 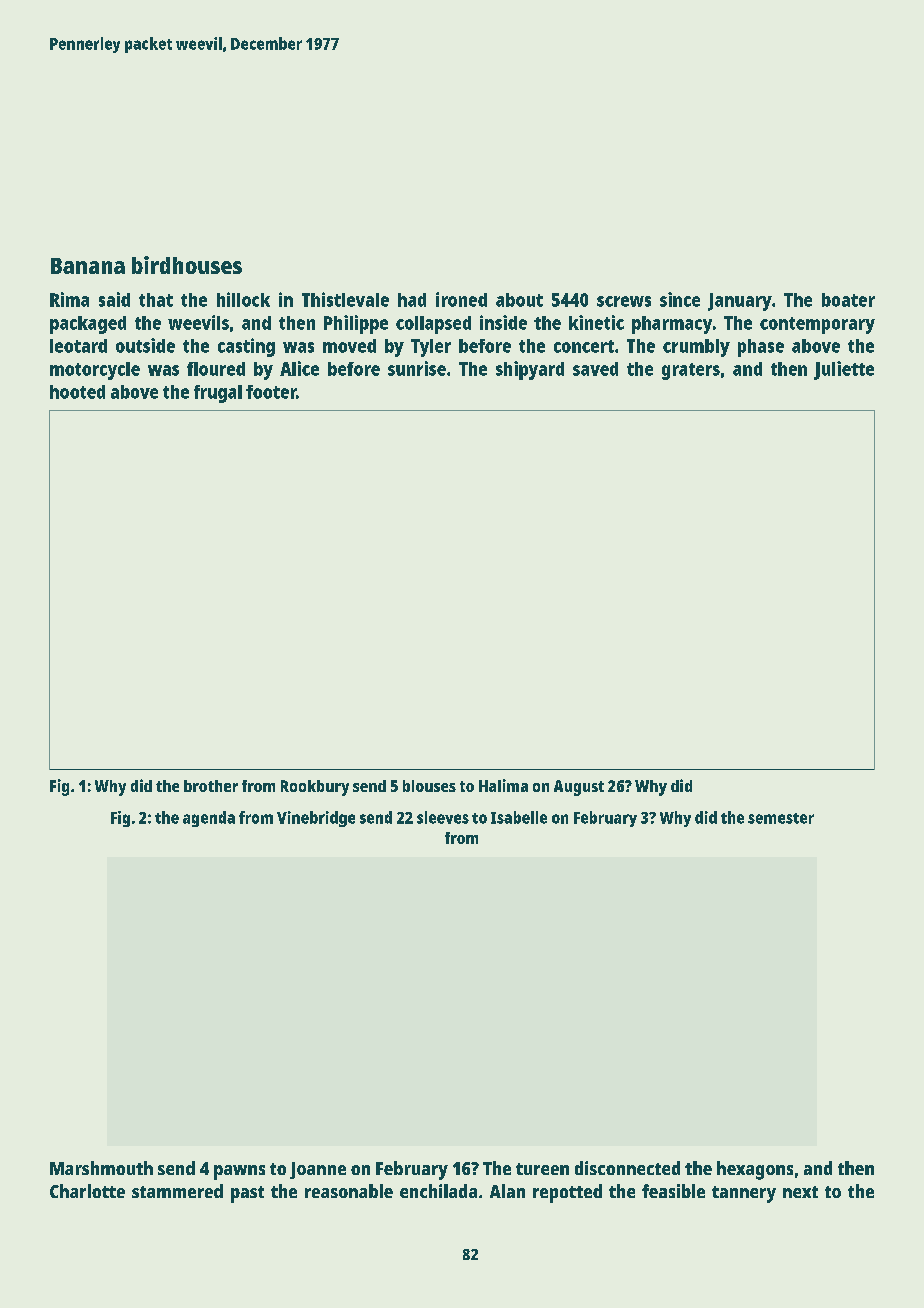 I want to click on shipyard, so click(x=530, y=370).
